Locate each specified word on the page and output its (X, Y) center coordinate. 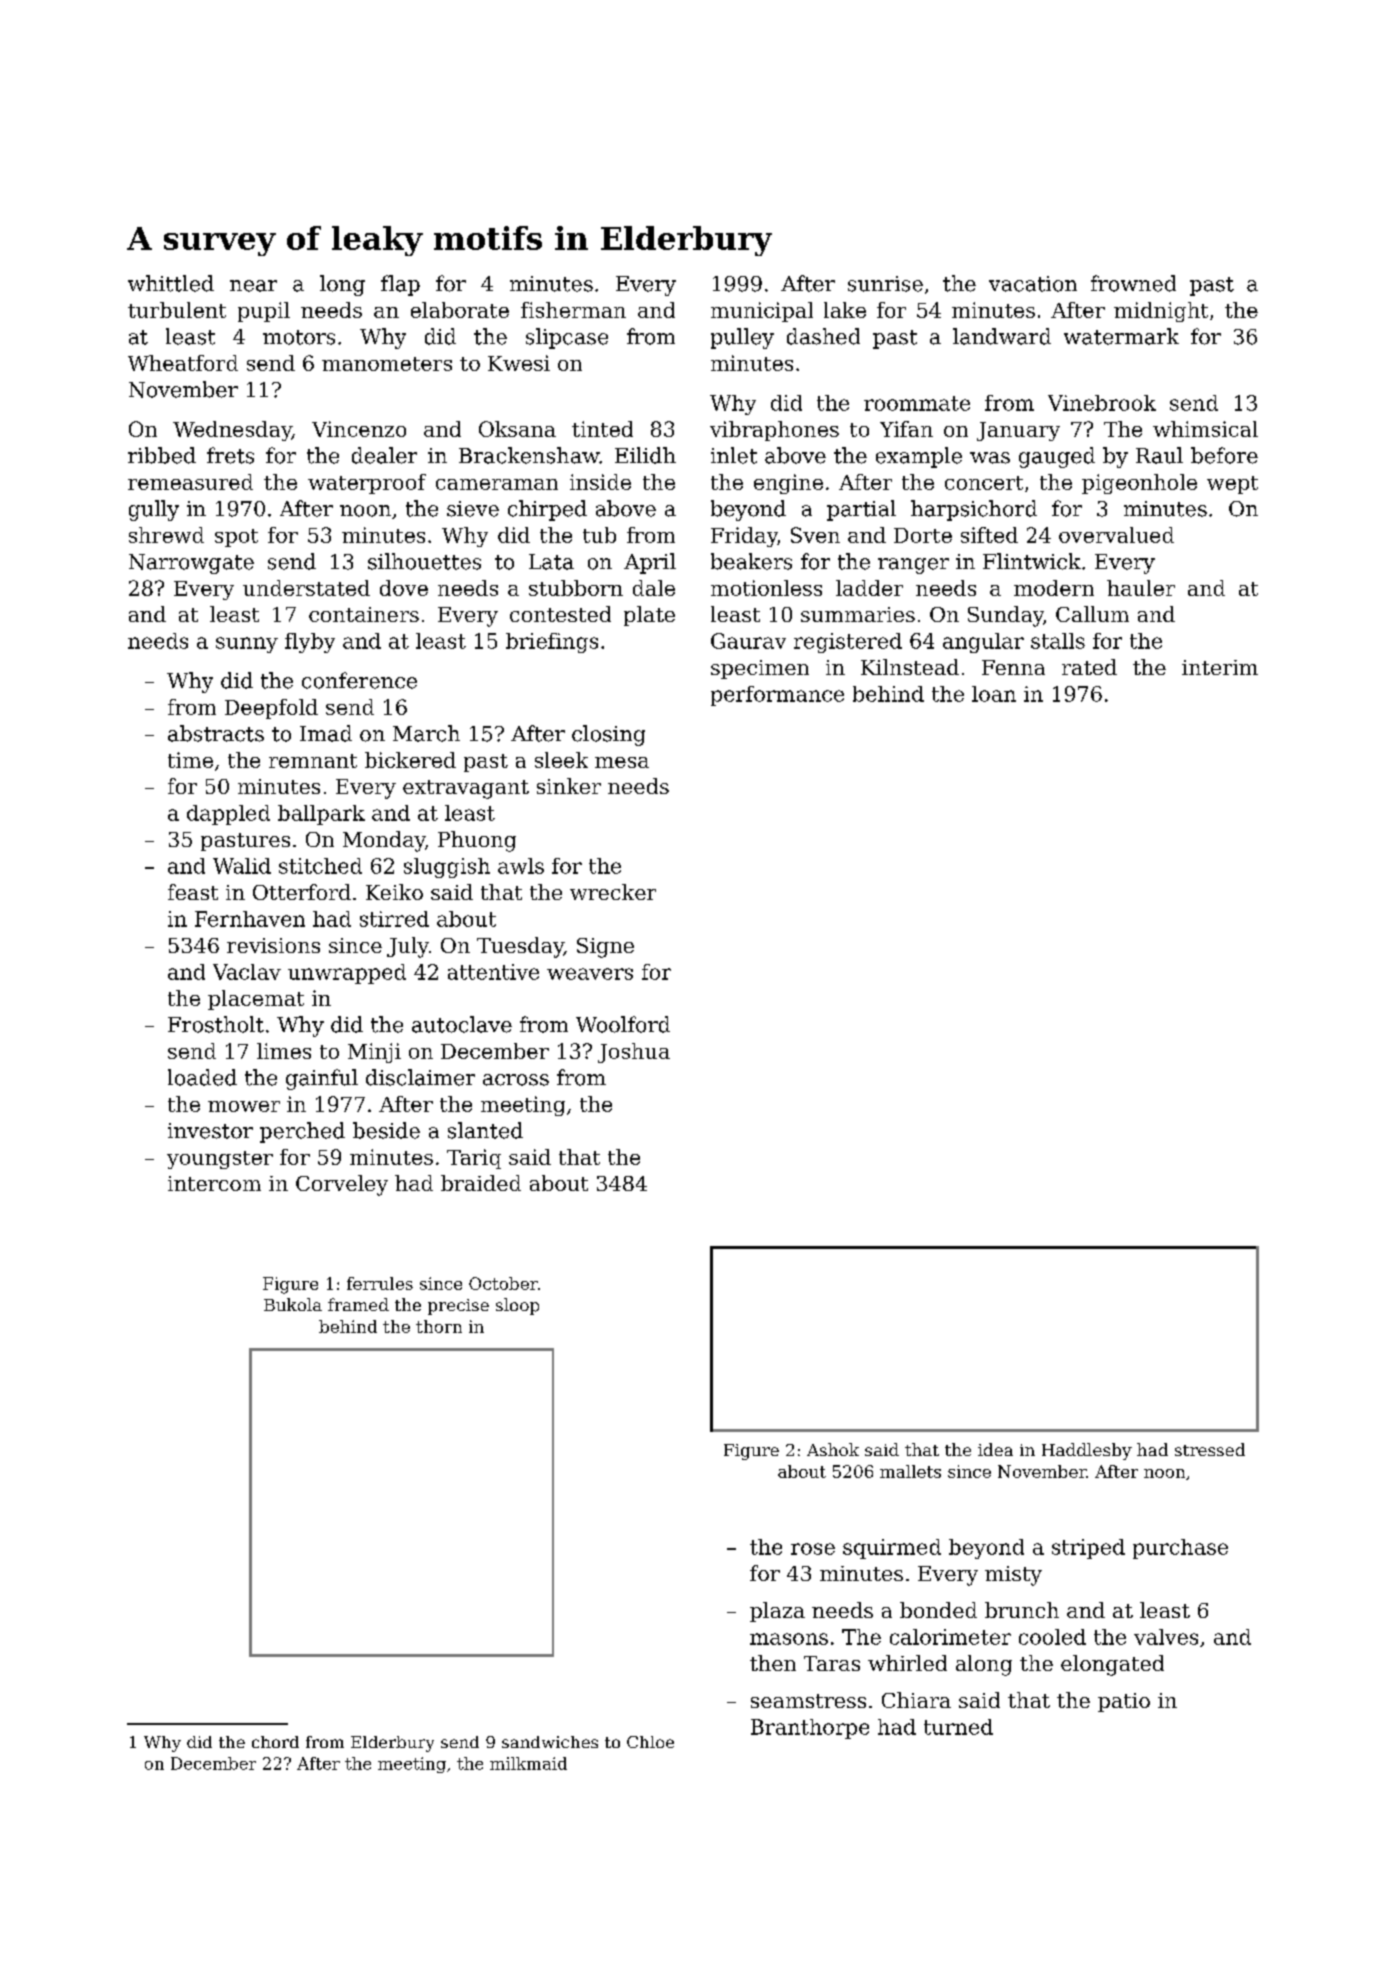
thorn (439, 1326)
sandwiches (550, 1742)
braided (481, 1183)
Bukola (293, 1304)
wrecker (613, 892)
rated (1089, 667)
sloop (517, 1306)
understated (306, 588)
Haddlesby (1087, 1451)
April (650, 563)
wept (1232, 485)
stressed (1210, 1449)
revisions (273, 945)
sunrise (885, 284)
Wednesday (232, 431)
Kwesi (519, 363)
